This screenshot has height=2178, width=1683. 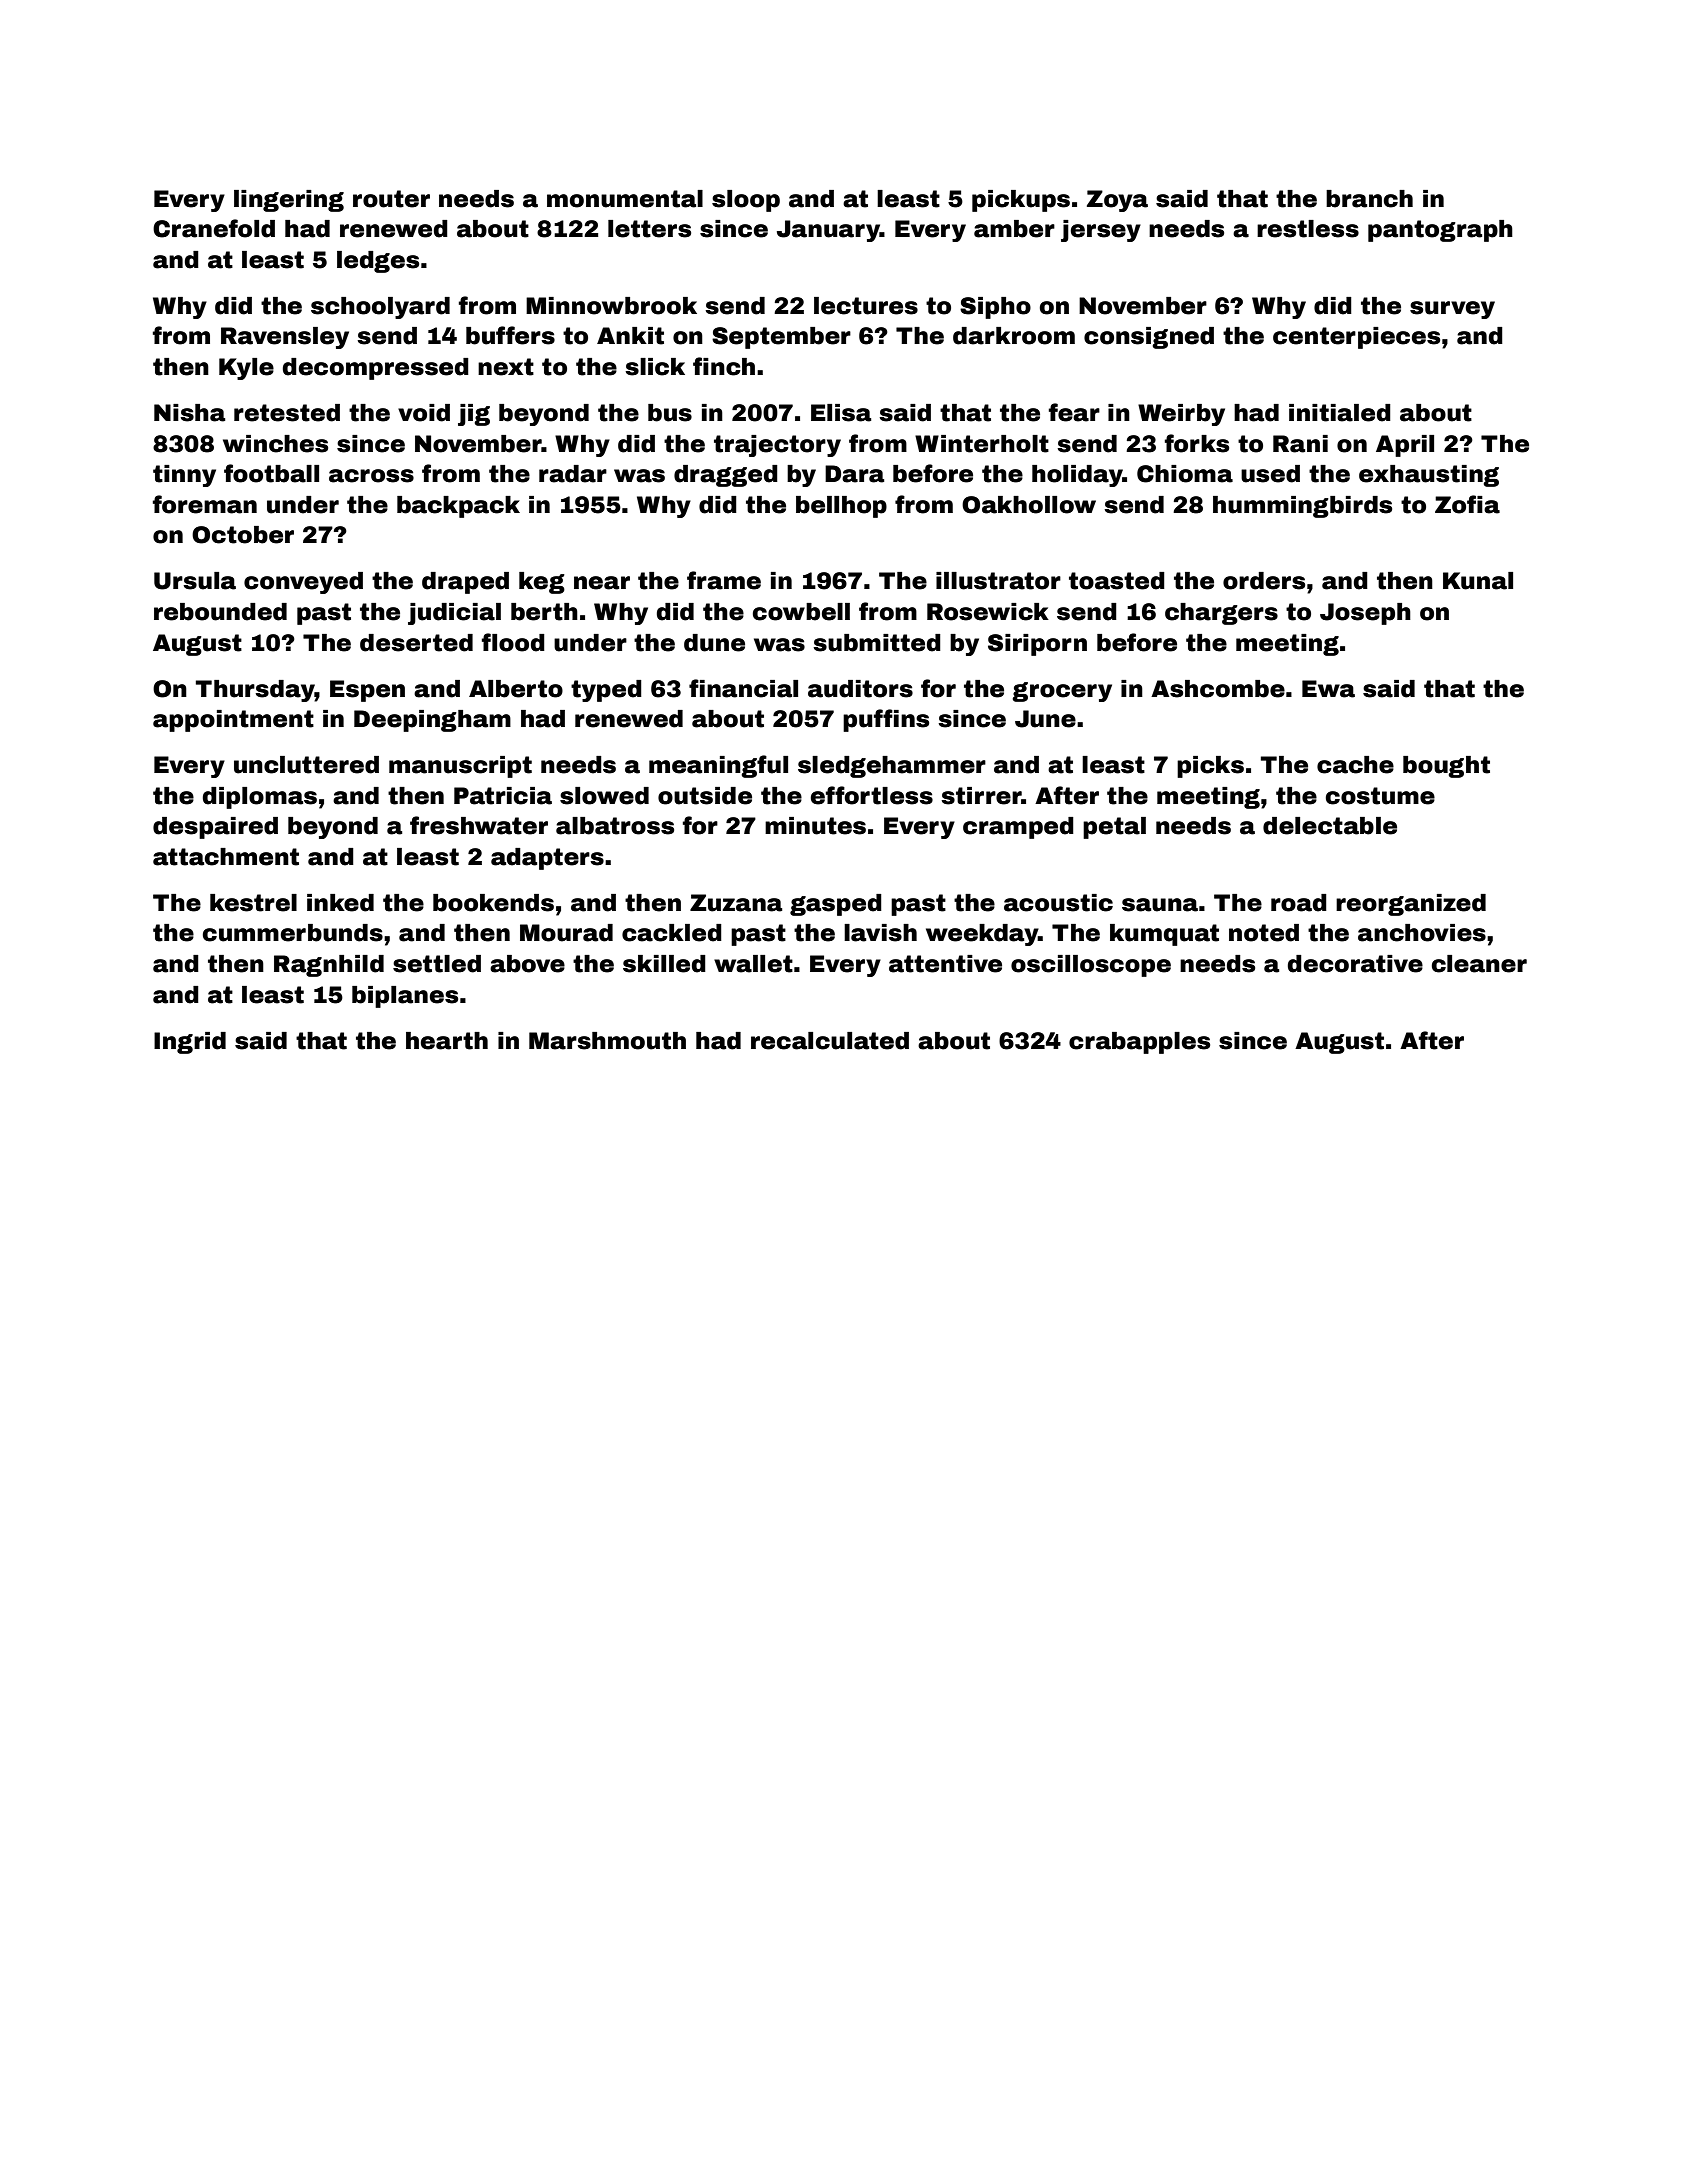 What do you see at coordinates (378, 262) in the screenshot?
I see `ledges` at bounding box center [378, 262].
